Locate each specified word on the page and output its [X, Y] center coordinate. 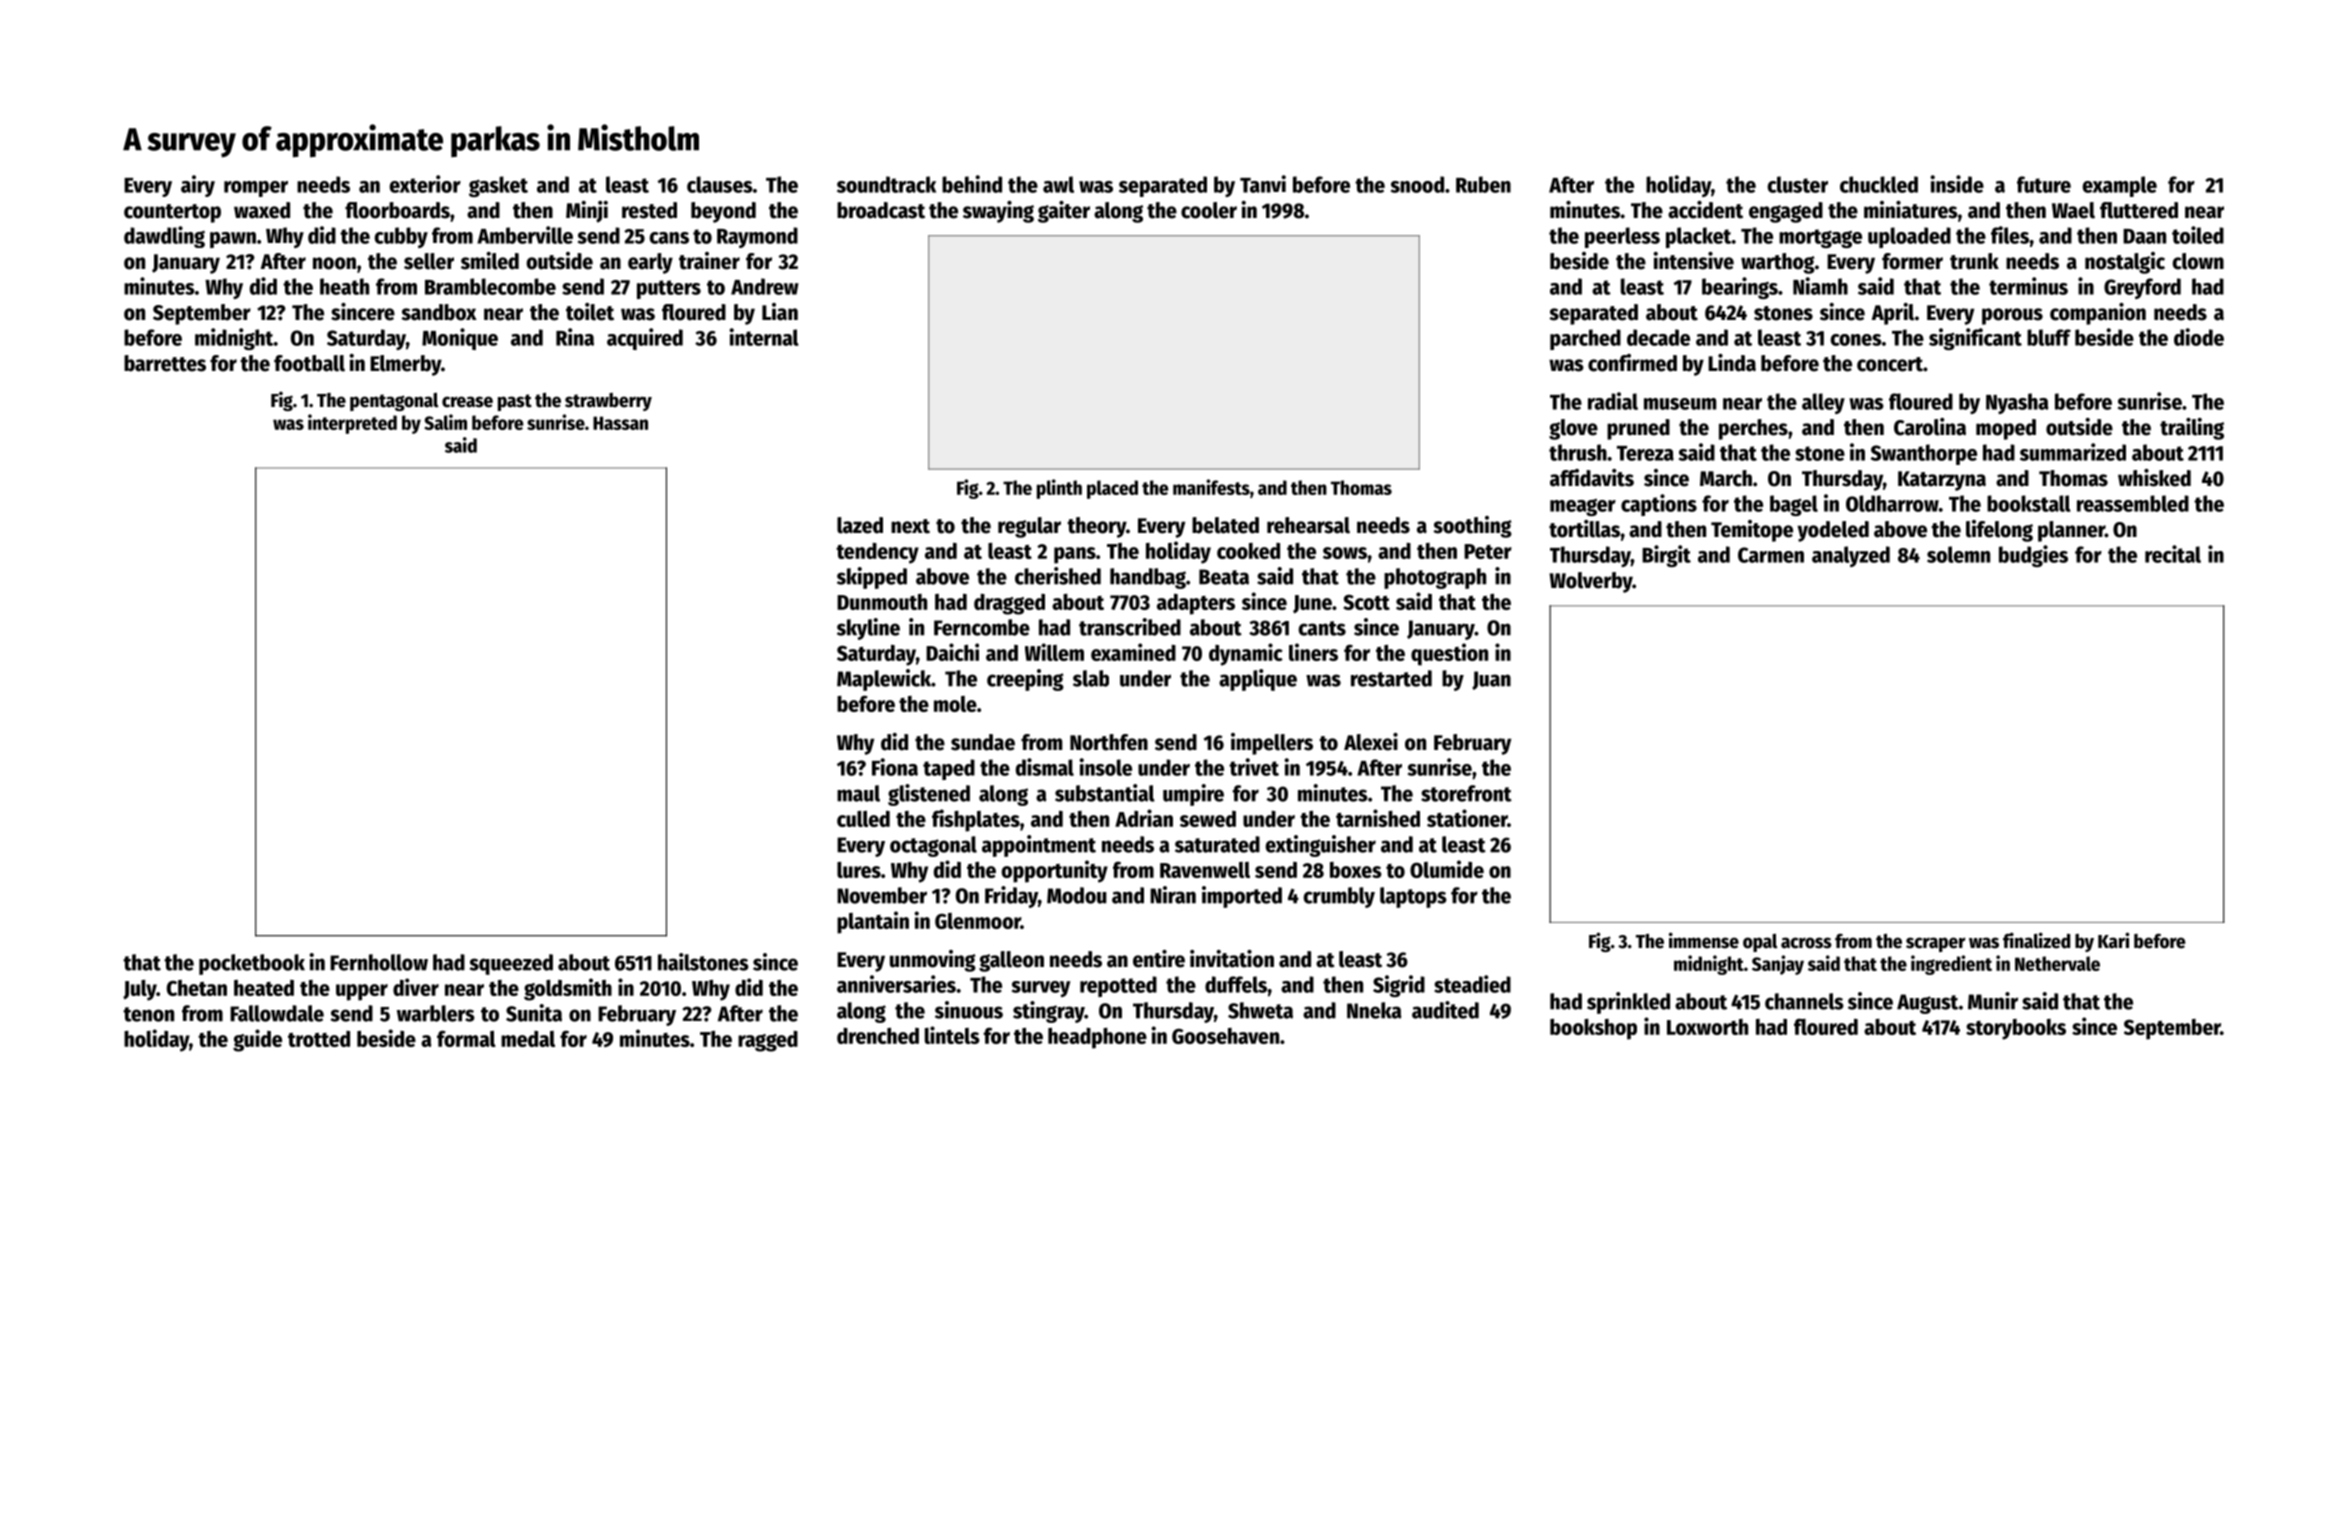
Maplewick [884, 680]
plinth [1059, 489]
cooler [1209, 210]
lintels [952, 1035]
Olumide [1447, 869]
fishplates [976, 820]
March [1726, 478]
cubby [401, 237]
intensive [1693, 261]
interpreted [352, 424]
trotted [319, 1039]
